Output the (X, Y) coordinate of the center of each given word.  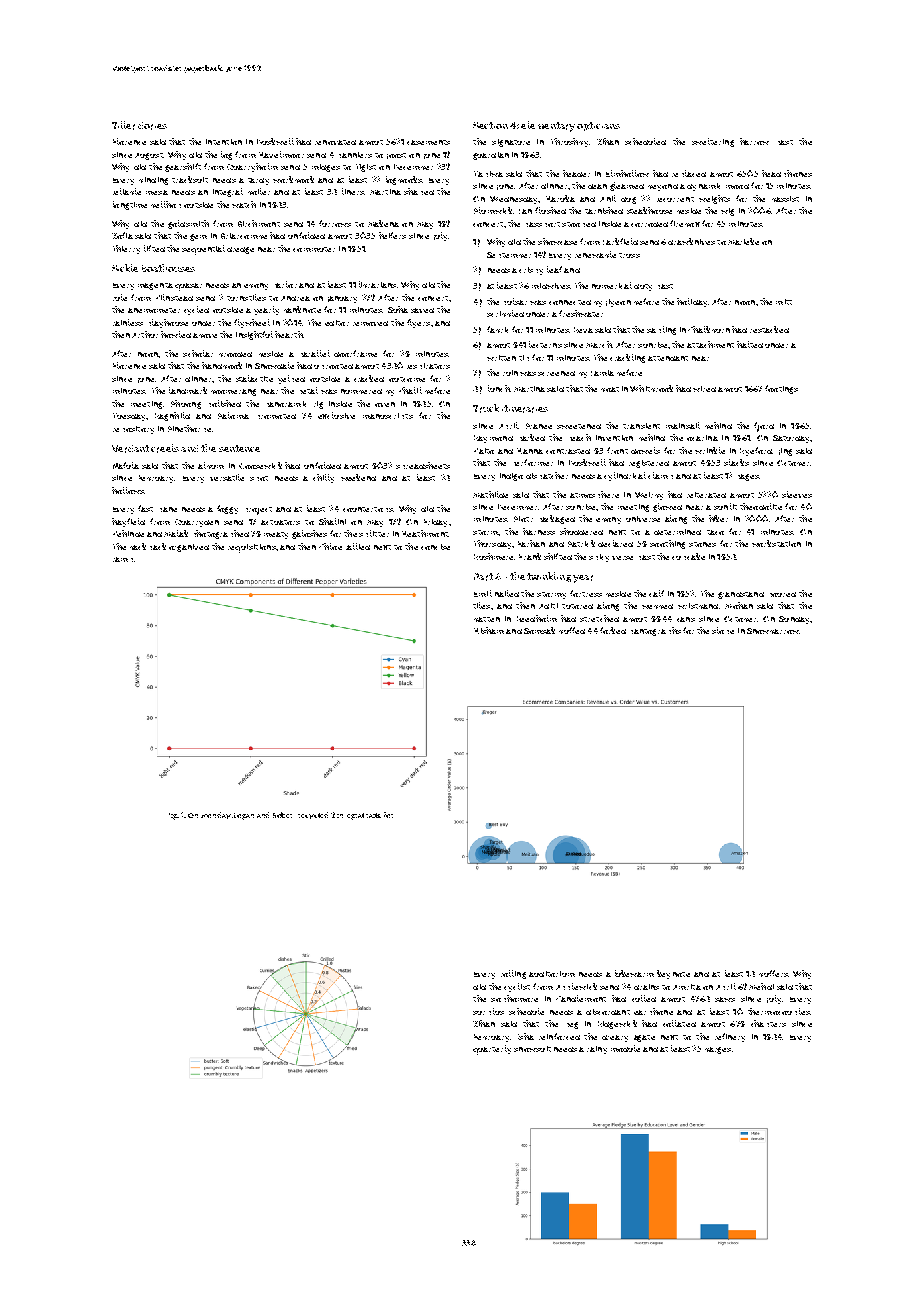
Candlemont (581, 998)
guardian (491, 156)
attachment (710, 344)
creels (165, 448)
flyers (418, 323)
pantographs (656, 631)
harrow (754, 141)
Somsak (539, 630)
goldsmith (188, 224)
